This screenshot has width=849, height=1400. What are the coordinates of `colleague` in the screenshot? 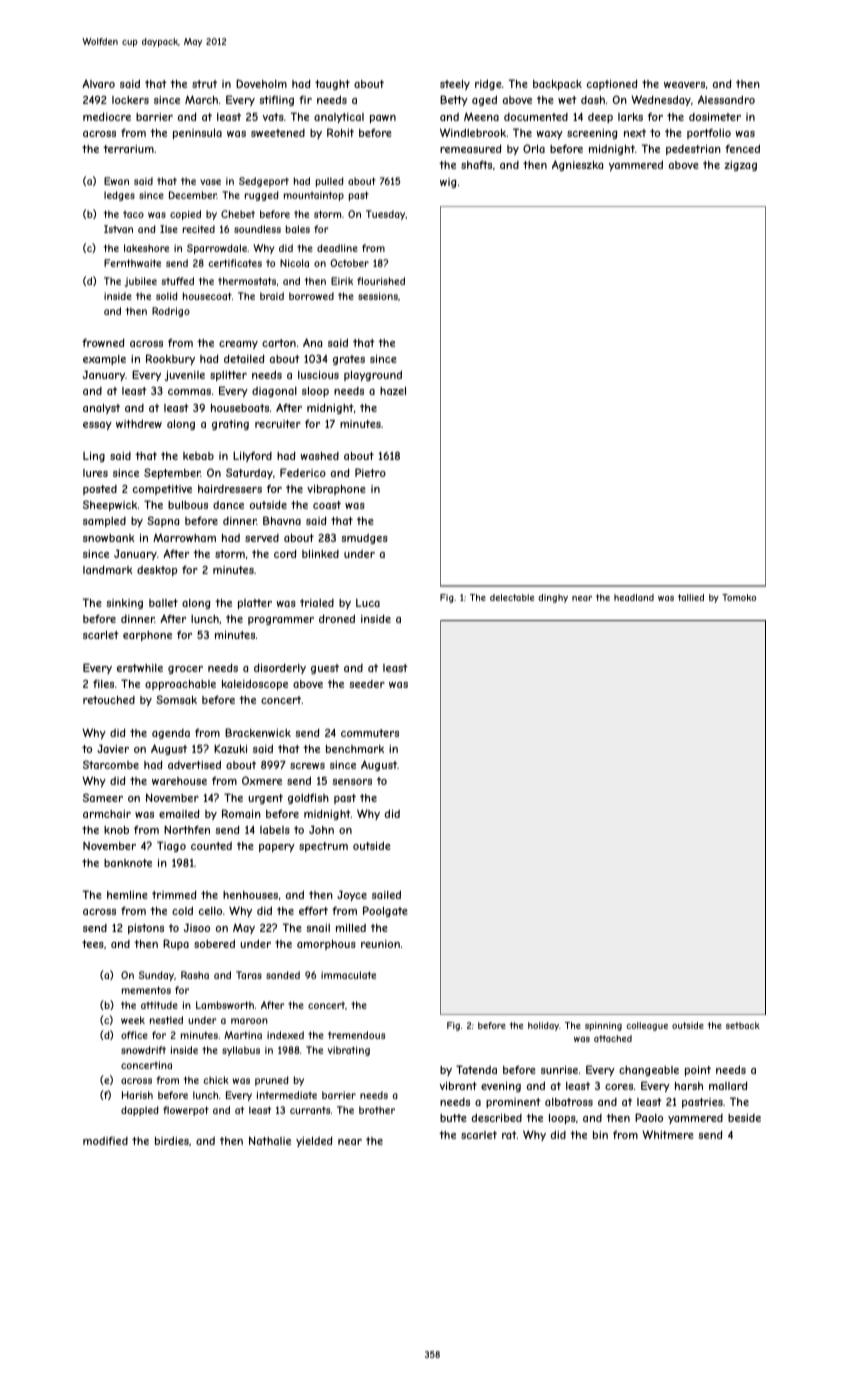 It's located at (647, 1026).
